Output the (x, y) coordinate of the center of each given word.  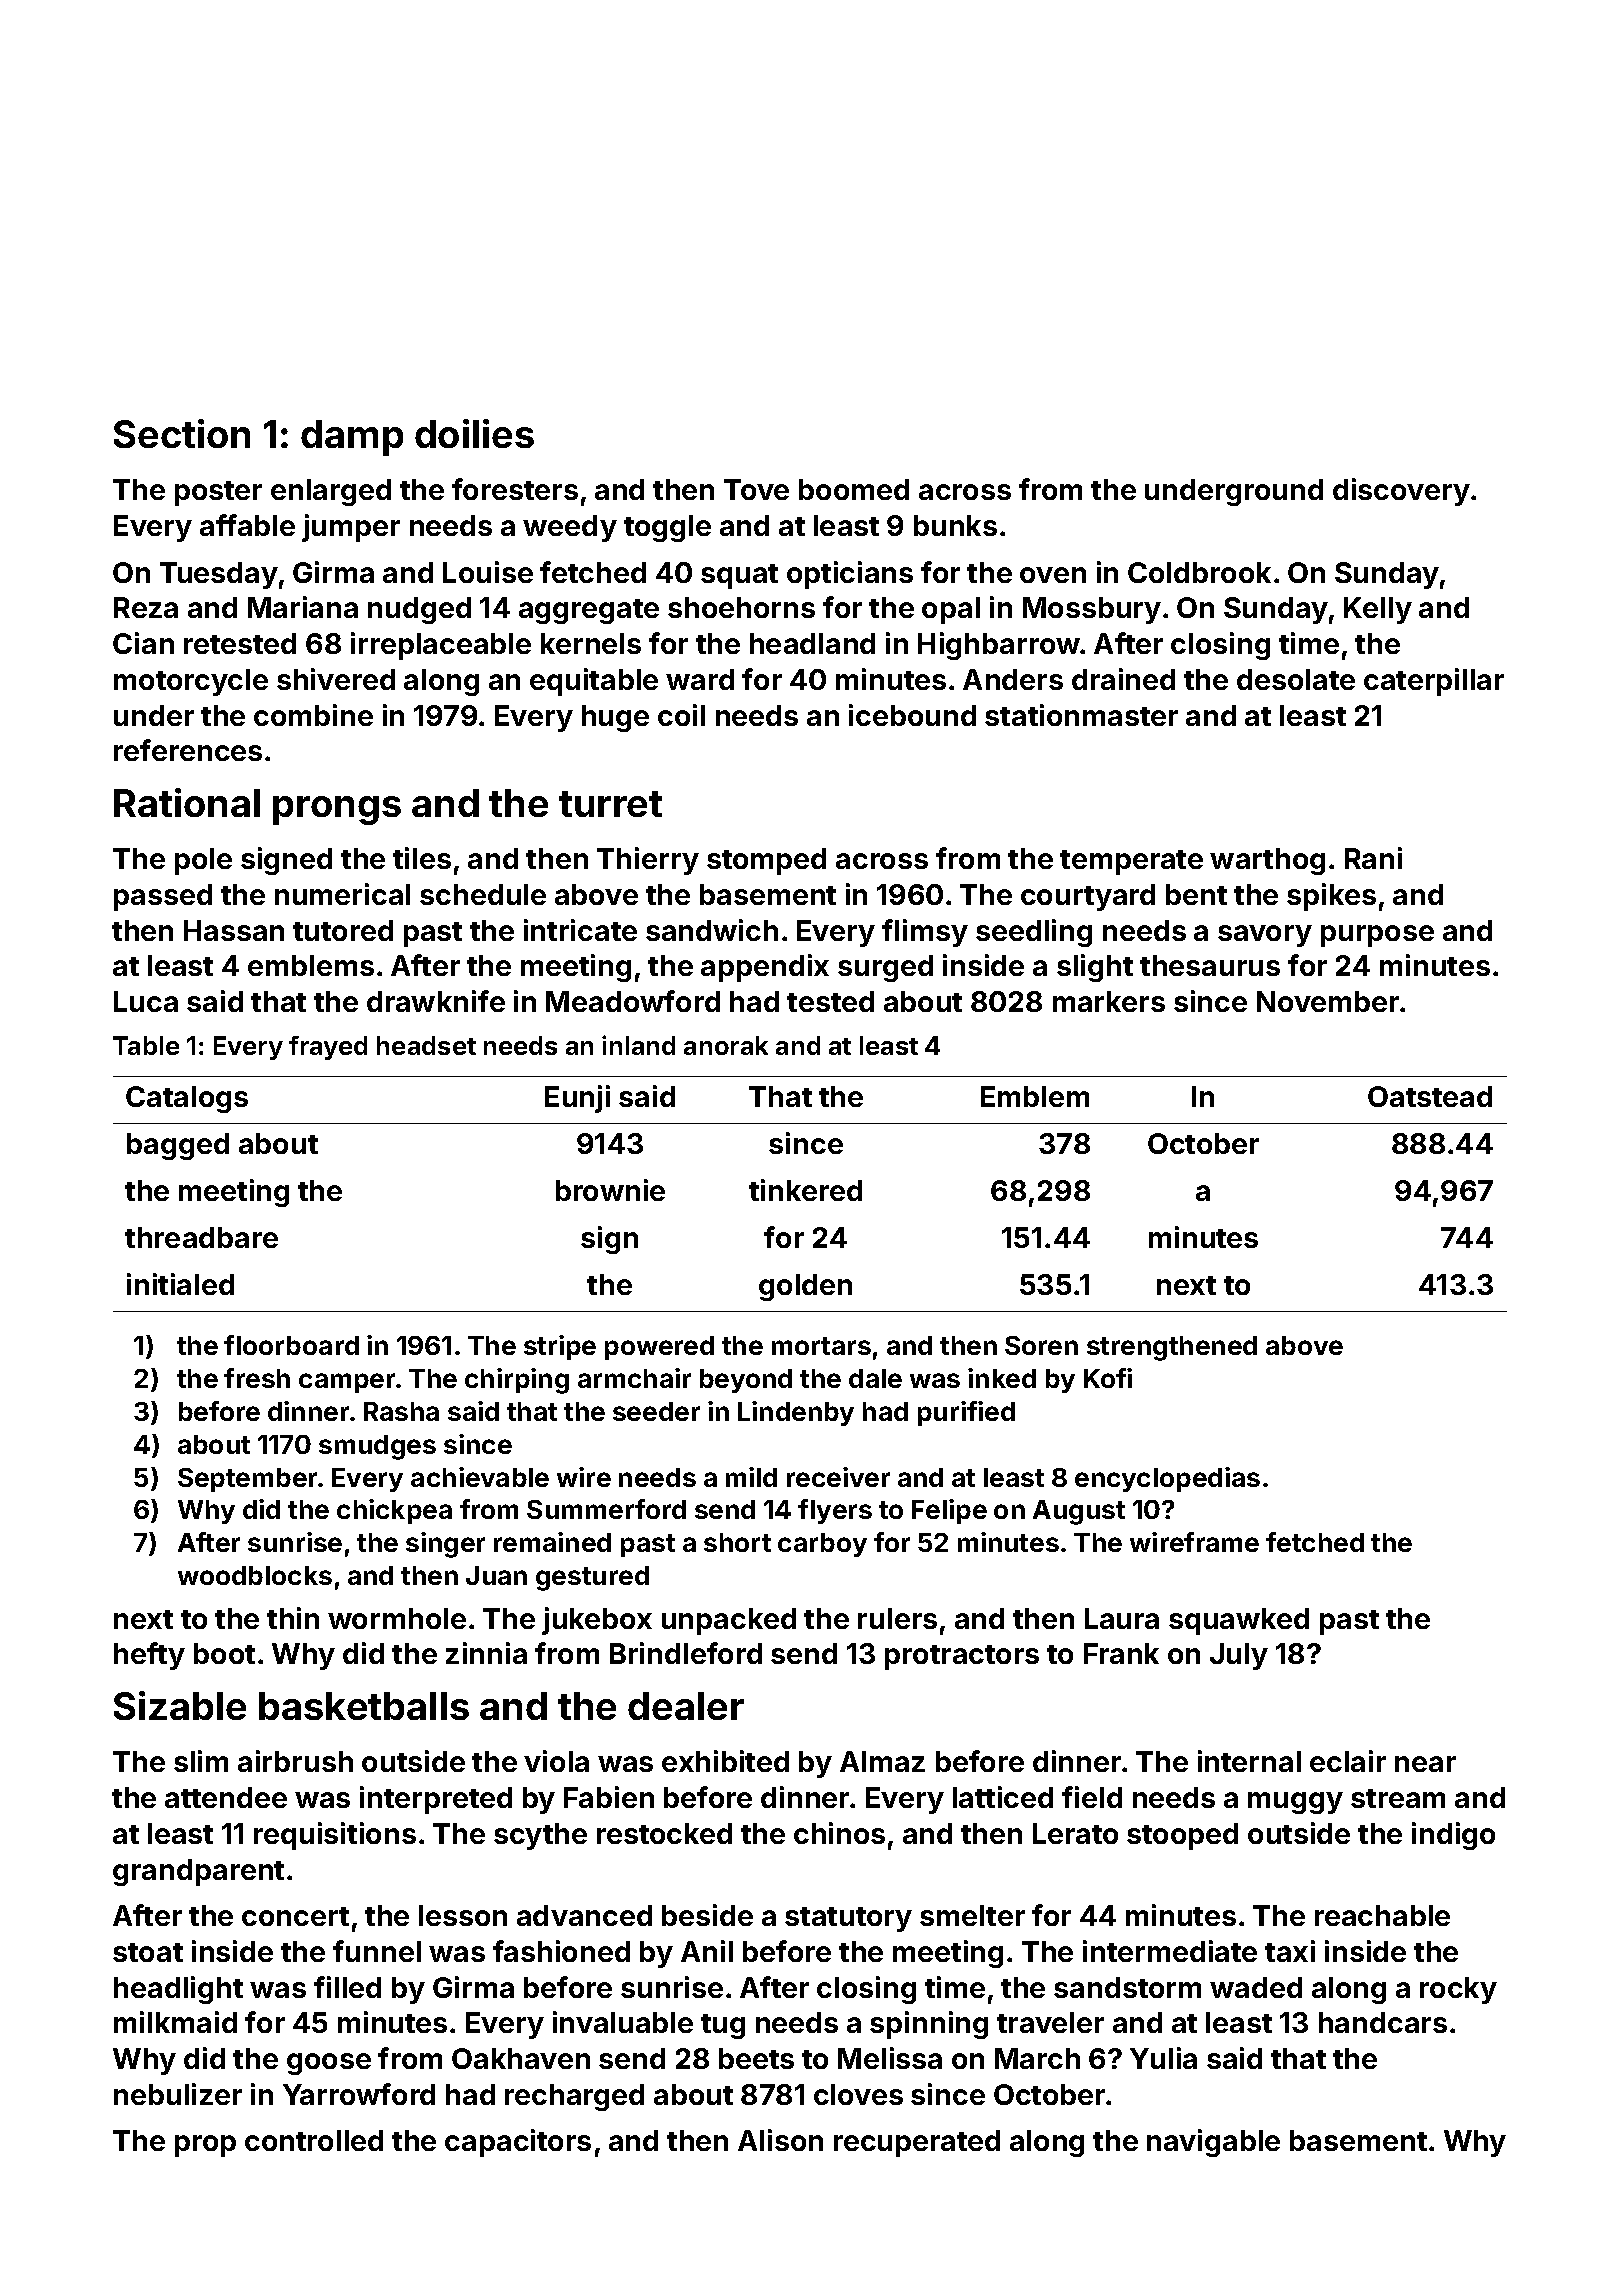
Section (182, 433)
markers (1109, 1001)
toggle (667, 528)
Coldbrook (1199, 572)
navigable (1213, 2143)
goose (329, 2064)
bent (1196, 894)
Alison (780, 2140)
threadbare (201, 1237)
